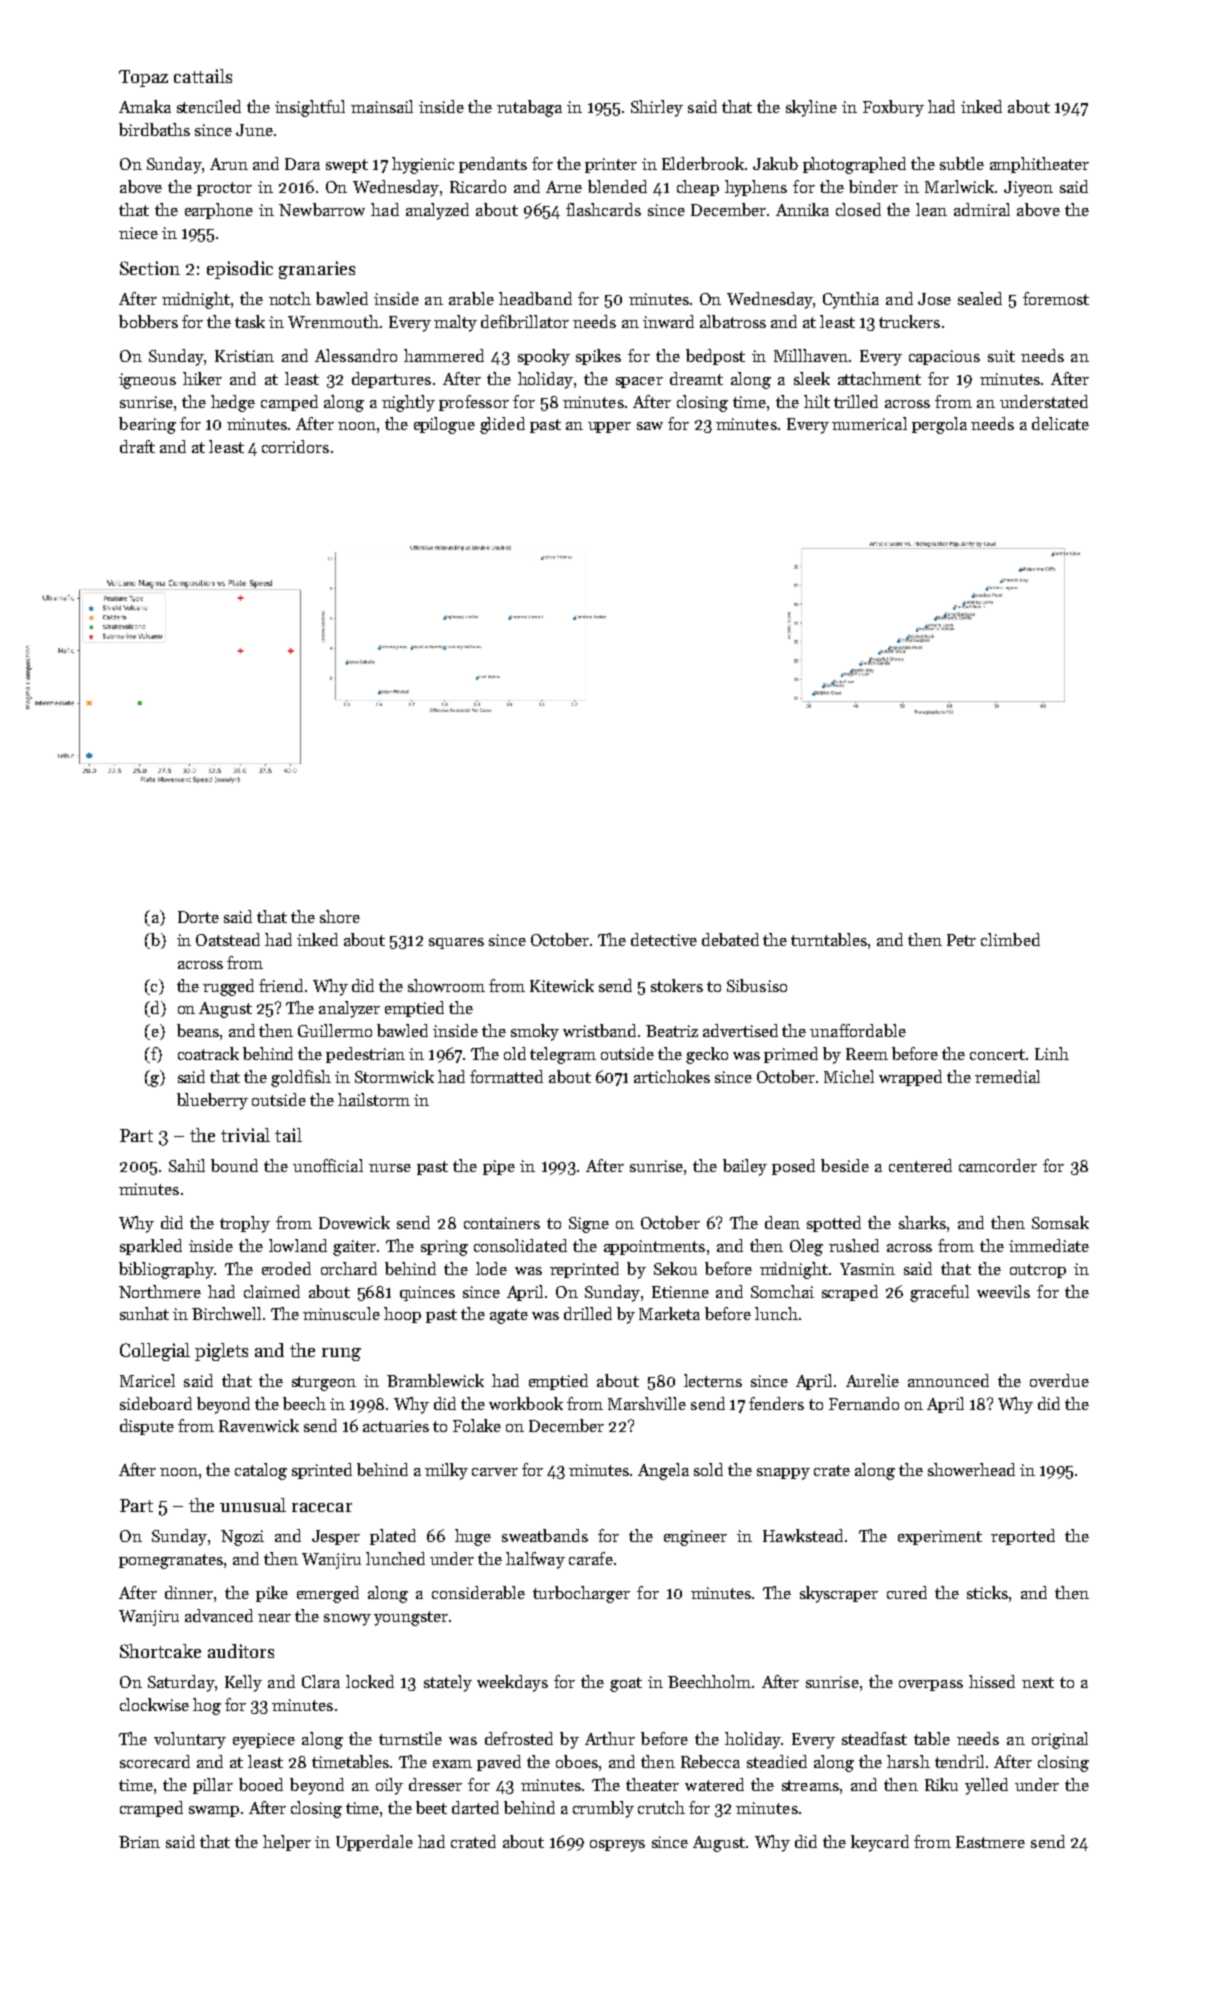 The width and height of the image is (1208, 1989). Describe the element at coordinates (137, 446) in the image. I see `draft` at that location.
